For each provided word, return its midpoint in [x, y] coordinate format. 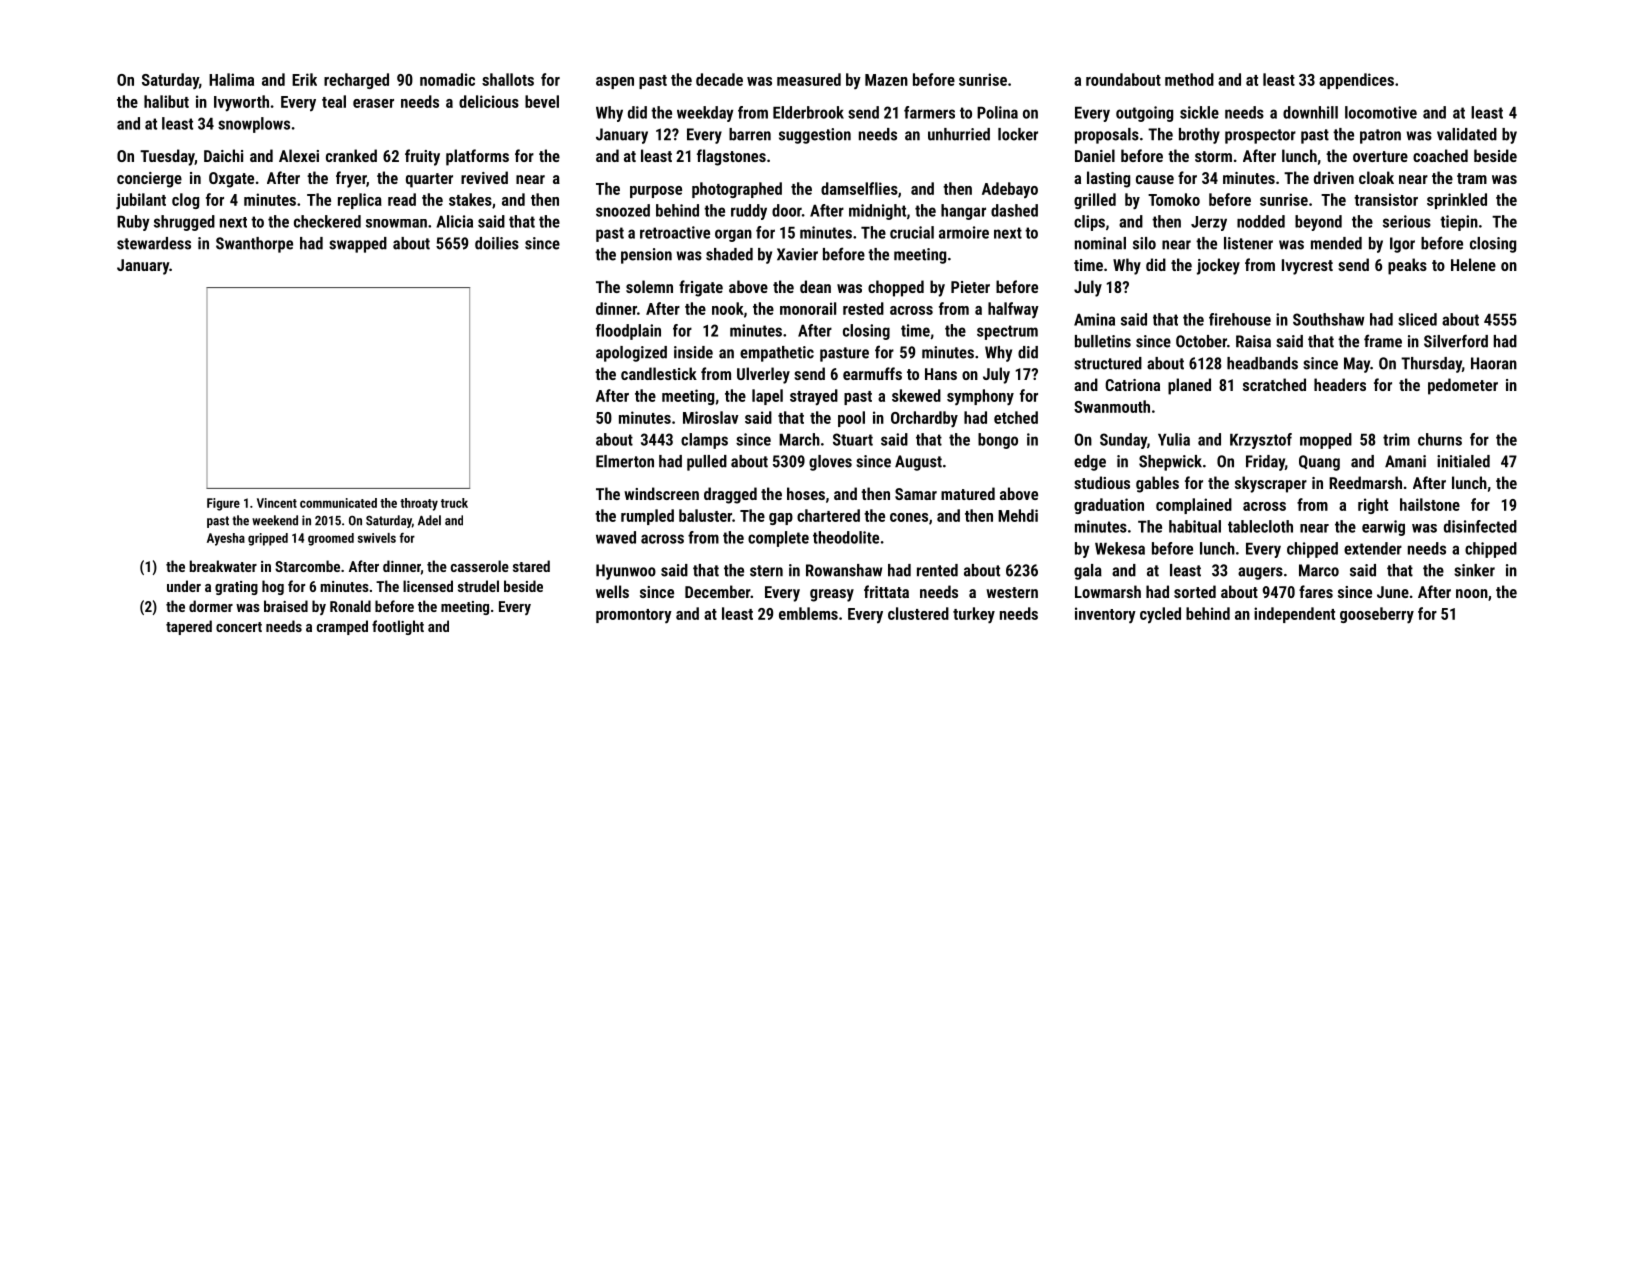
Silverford [1456, 341]
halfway [1013, 310]
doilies [497, 243]
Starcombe [307, 566]
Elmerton [625, 461]
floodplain [628, 332]
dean [815, 286]
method [1189, 79]
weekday [705, 114]
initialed [1463, 461]
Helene [1473, 264]
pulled [707, 463]
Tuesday [167, 157]
